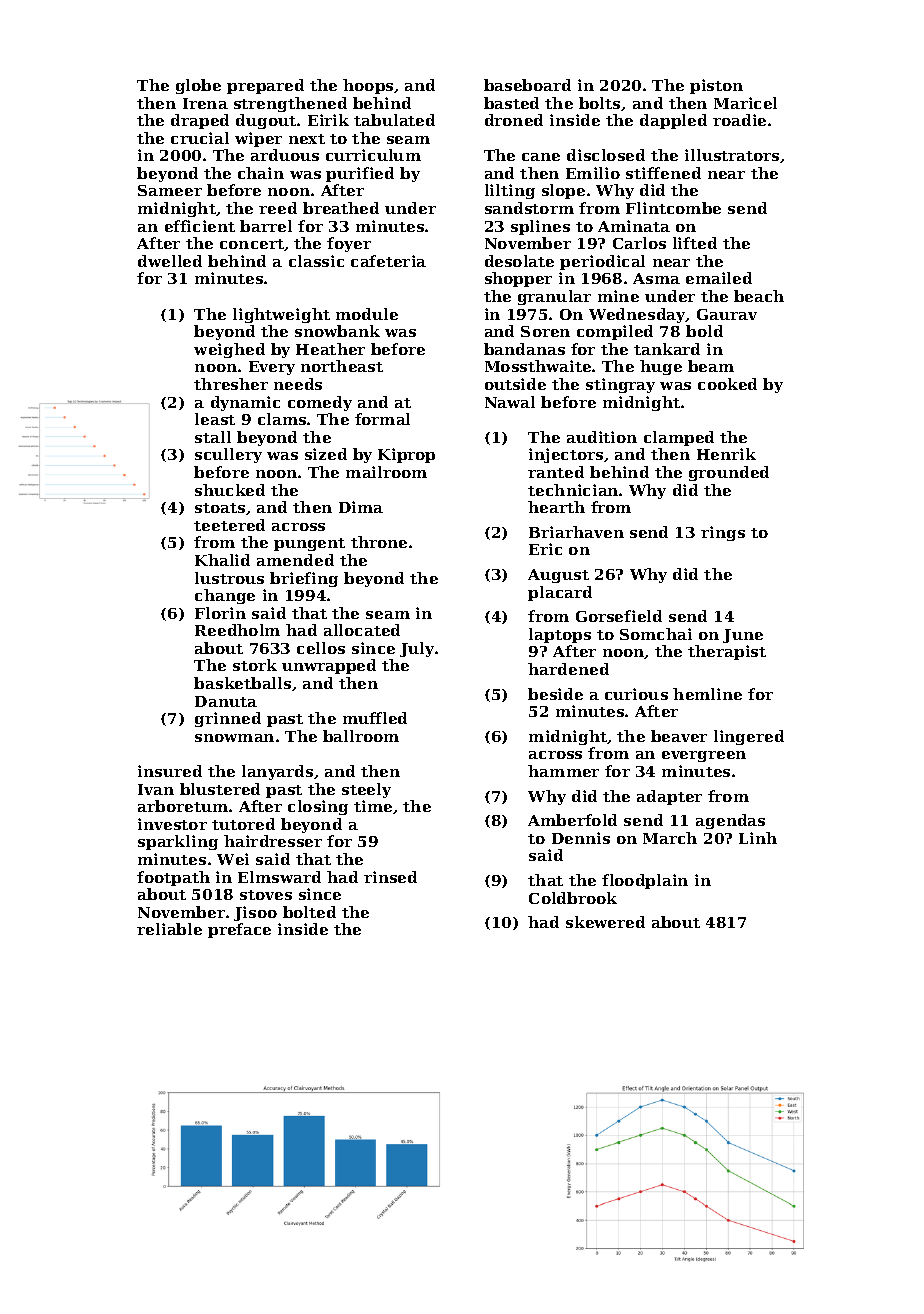  I want to click on clams, so click(282, 419).
